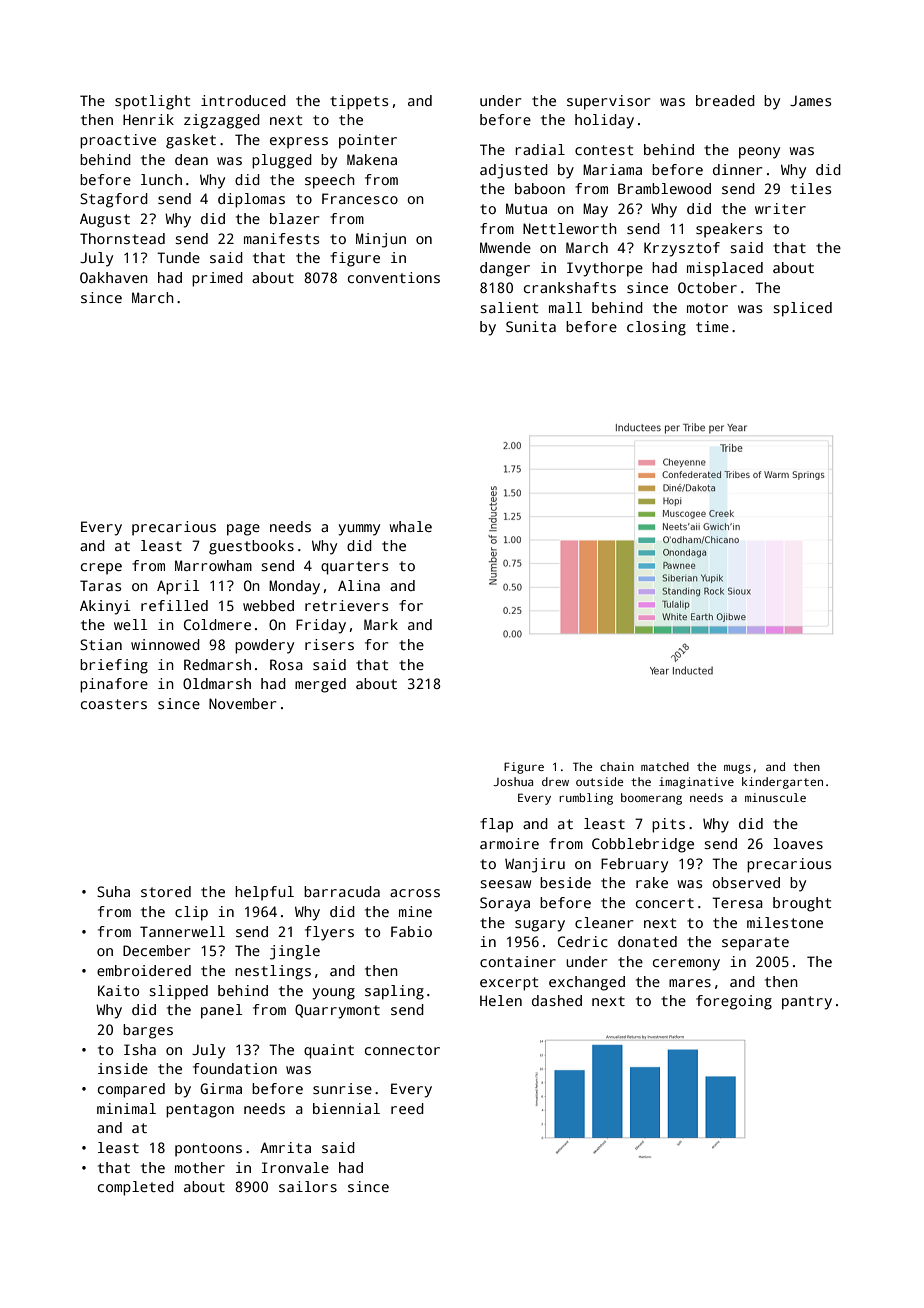  What do you see at coordinates (586, 799) in the document?
I see `rumbling` at bounding box center [586, 799].
